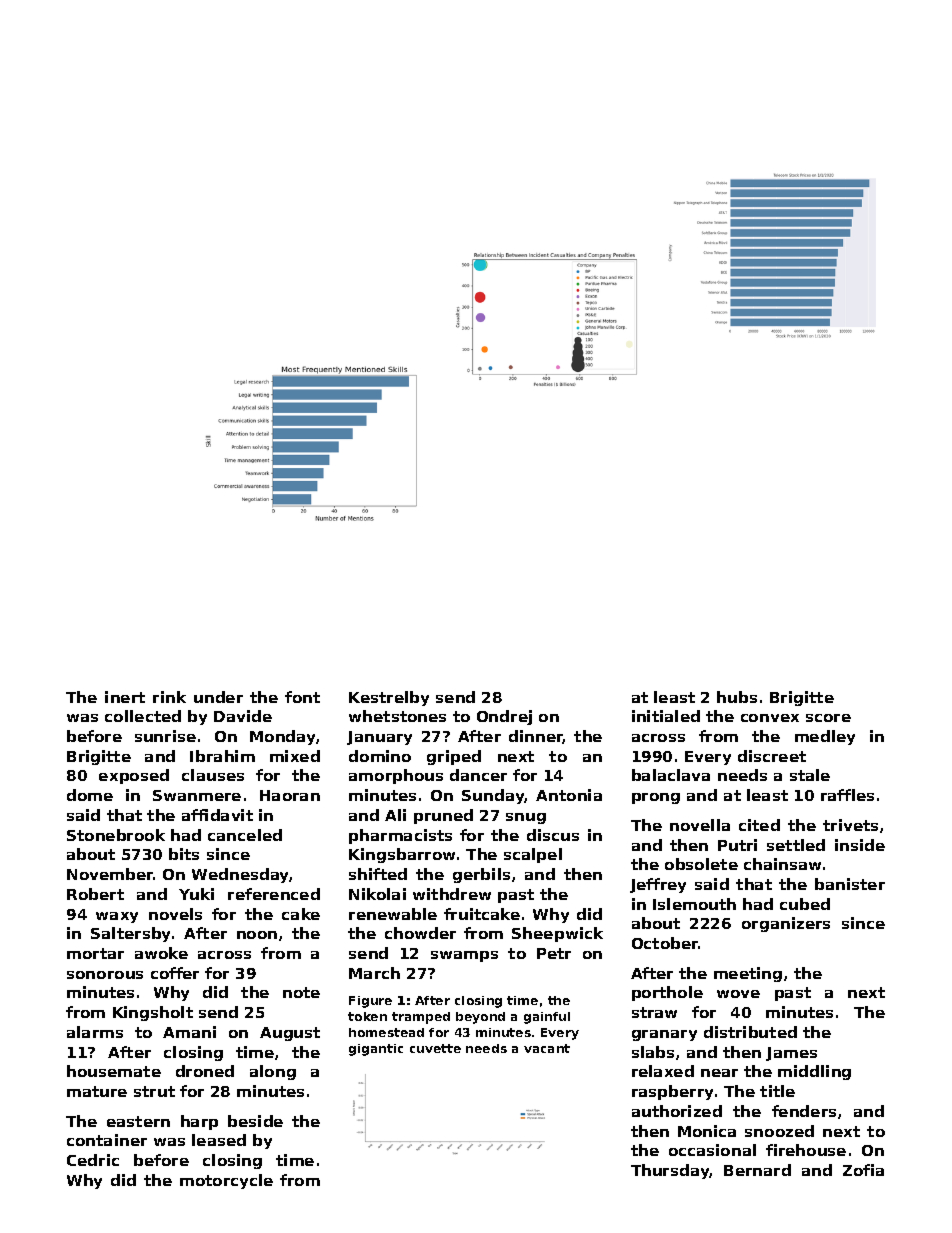  What do you see at coordinates (93, 1160) in the page?
I see `Cedric` at bounding box center [93, 1160].
